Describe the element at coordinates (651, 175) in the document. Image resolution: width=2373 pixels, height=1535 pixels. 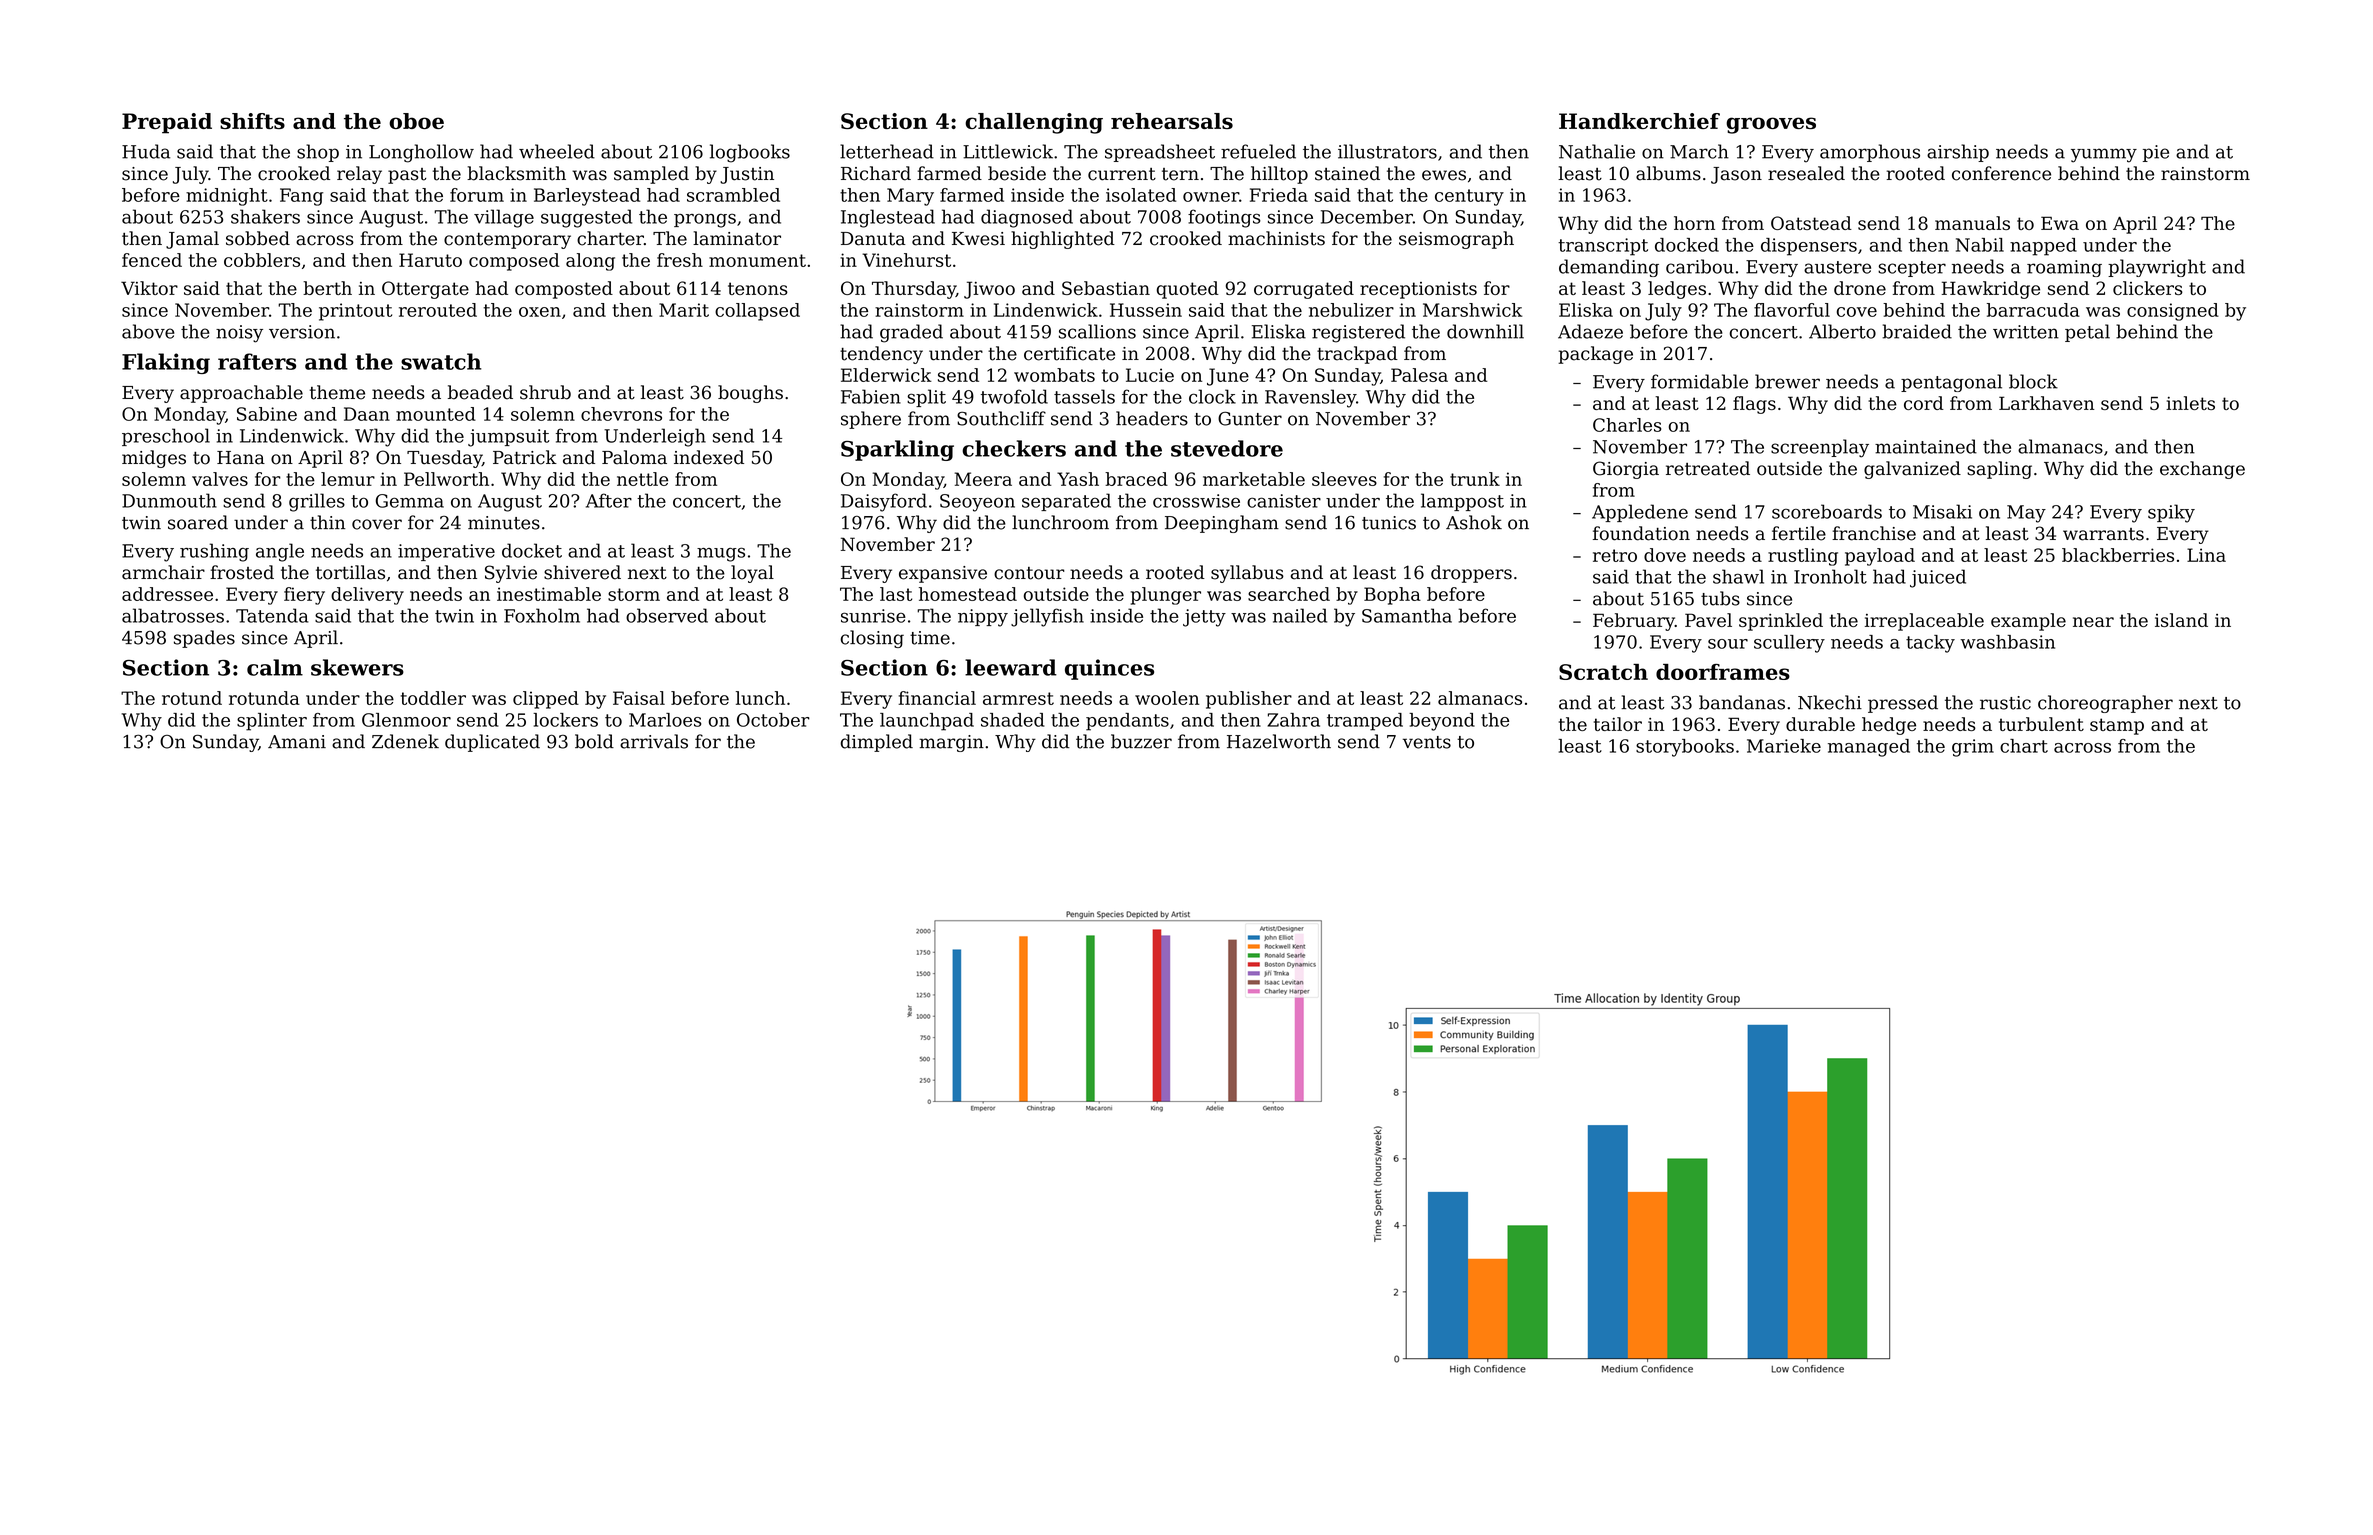
I see `sampled` at that location.
